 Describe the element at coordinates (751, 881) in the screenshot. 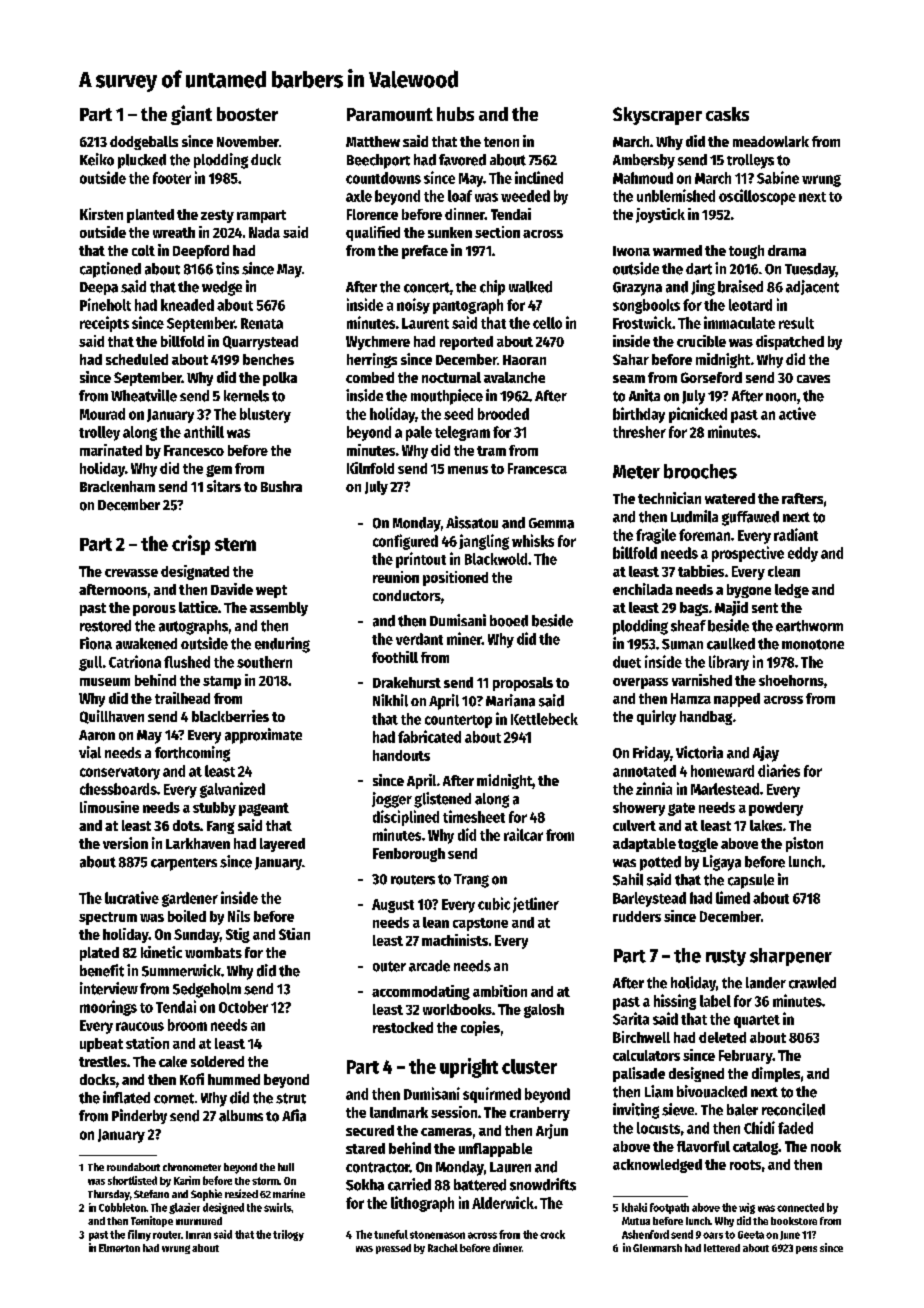

I see `capsule` at that location.
